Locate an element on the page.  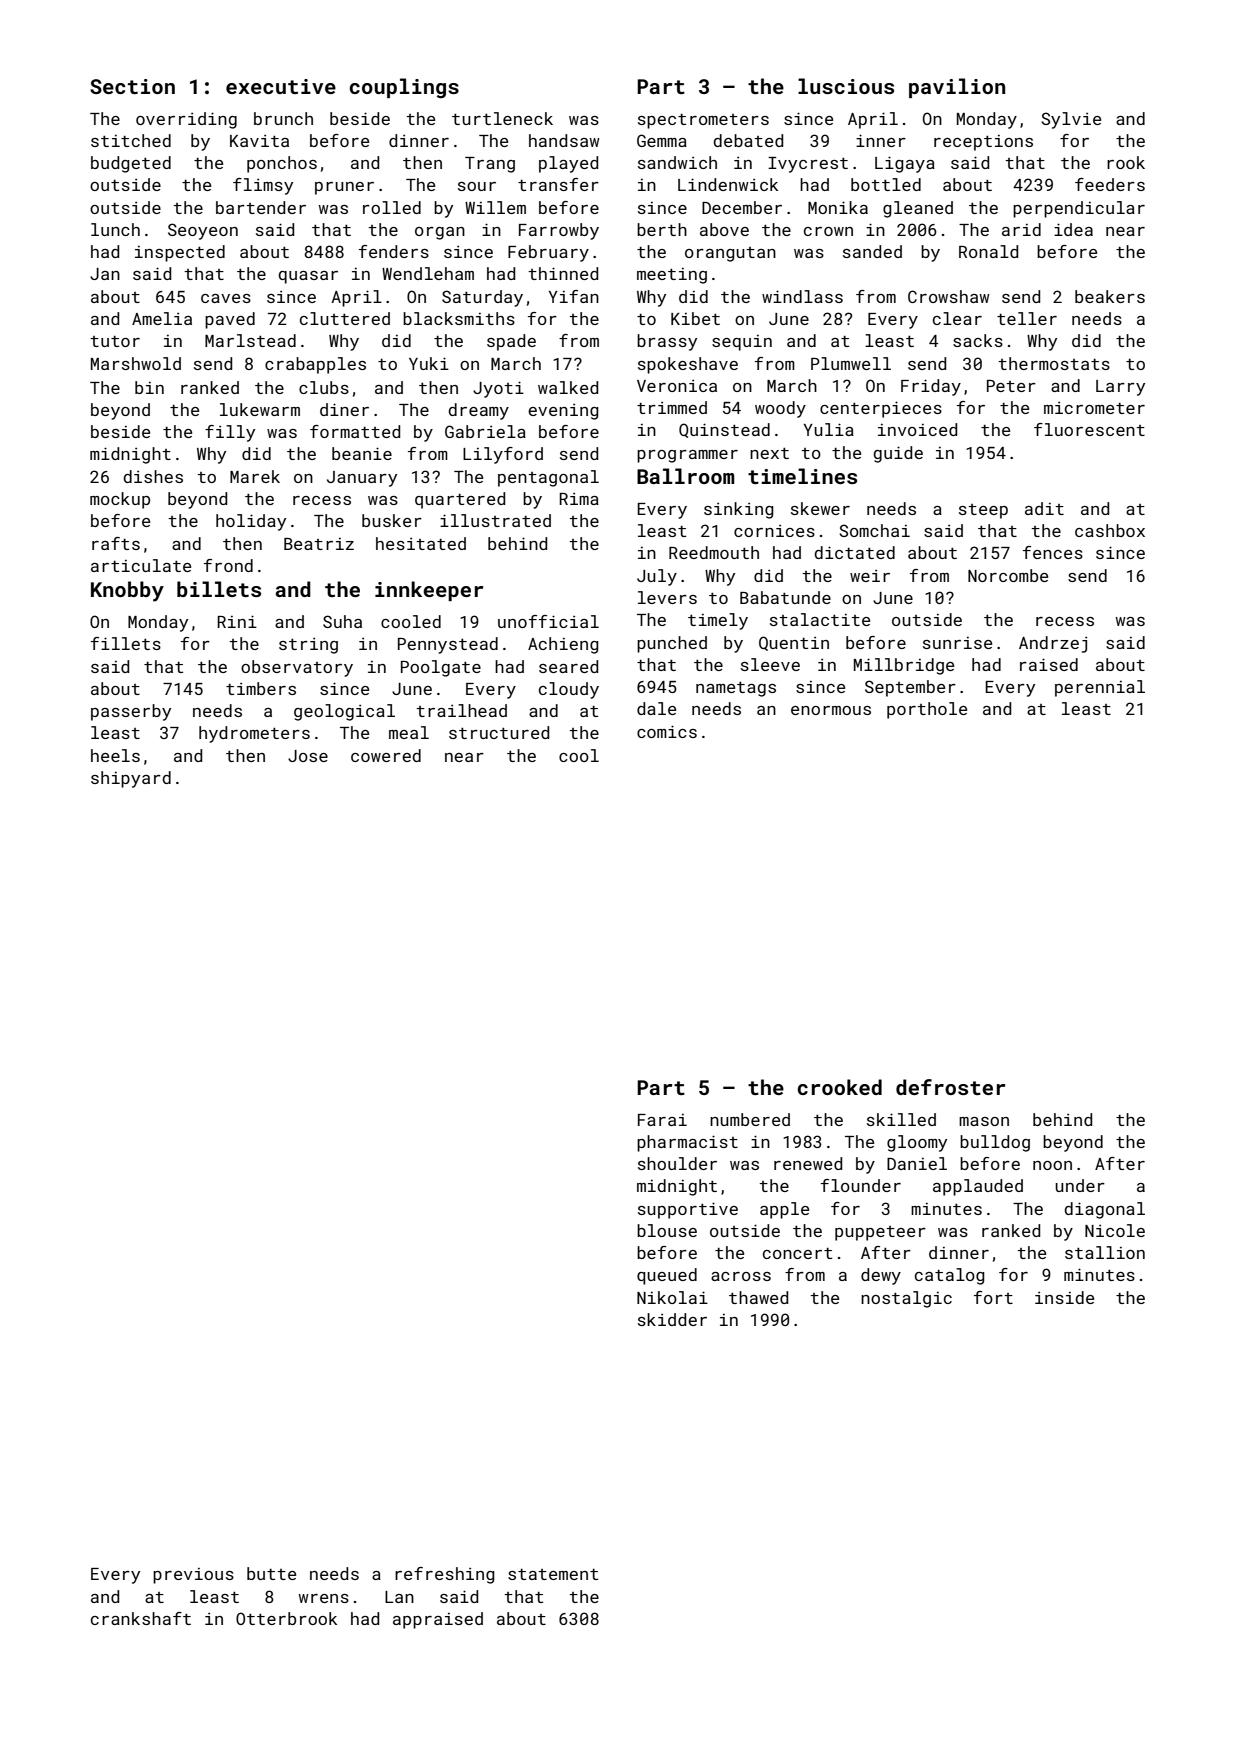
trailhead is located at coordinates (462, 710).
